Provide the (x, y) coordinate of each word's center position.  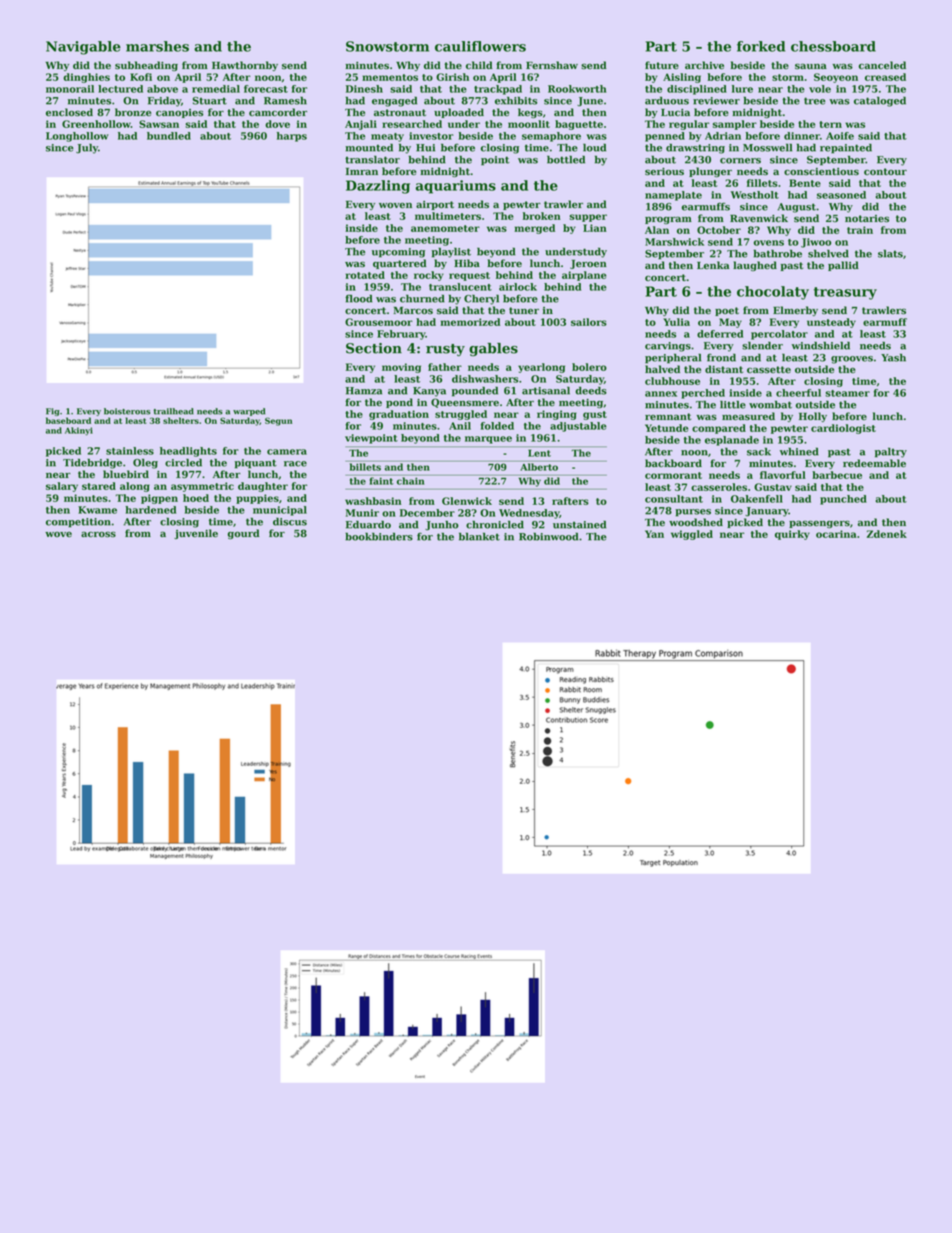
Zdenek (887, 534)
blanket (479, 536)
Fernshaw (552, 65)
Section (374, 348)
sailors (589, 322)
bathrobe (778, 253)
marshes (157, 46)
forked (761, 46)
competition (78, 523)
